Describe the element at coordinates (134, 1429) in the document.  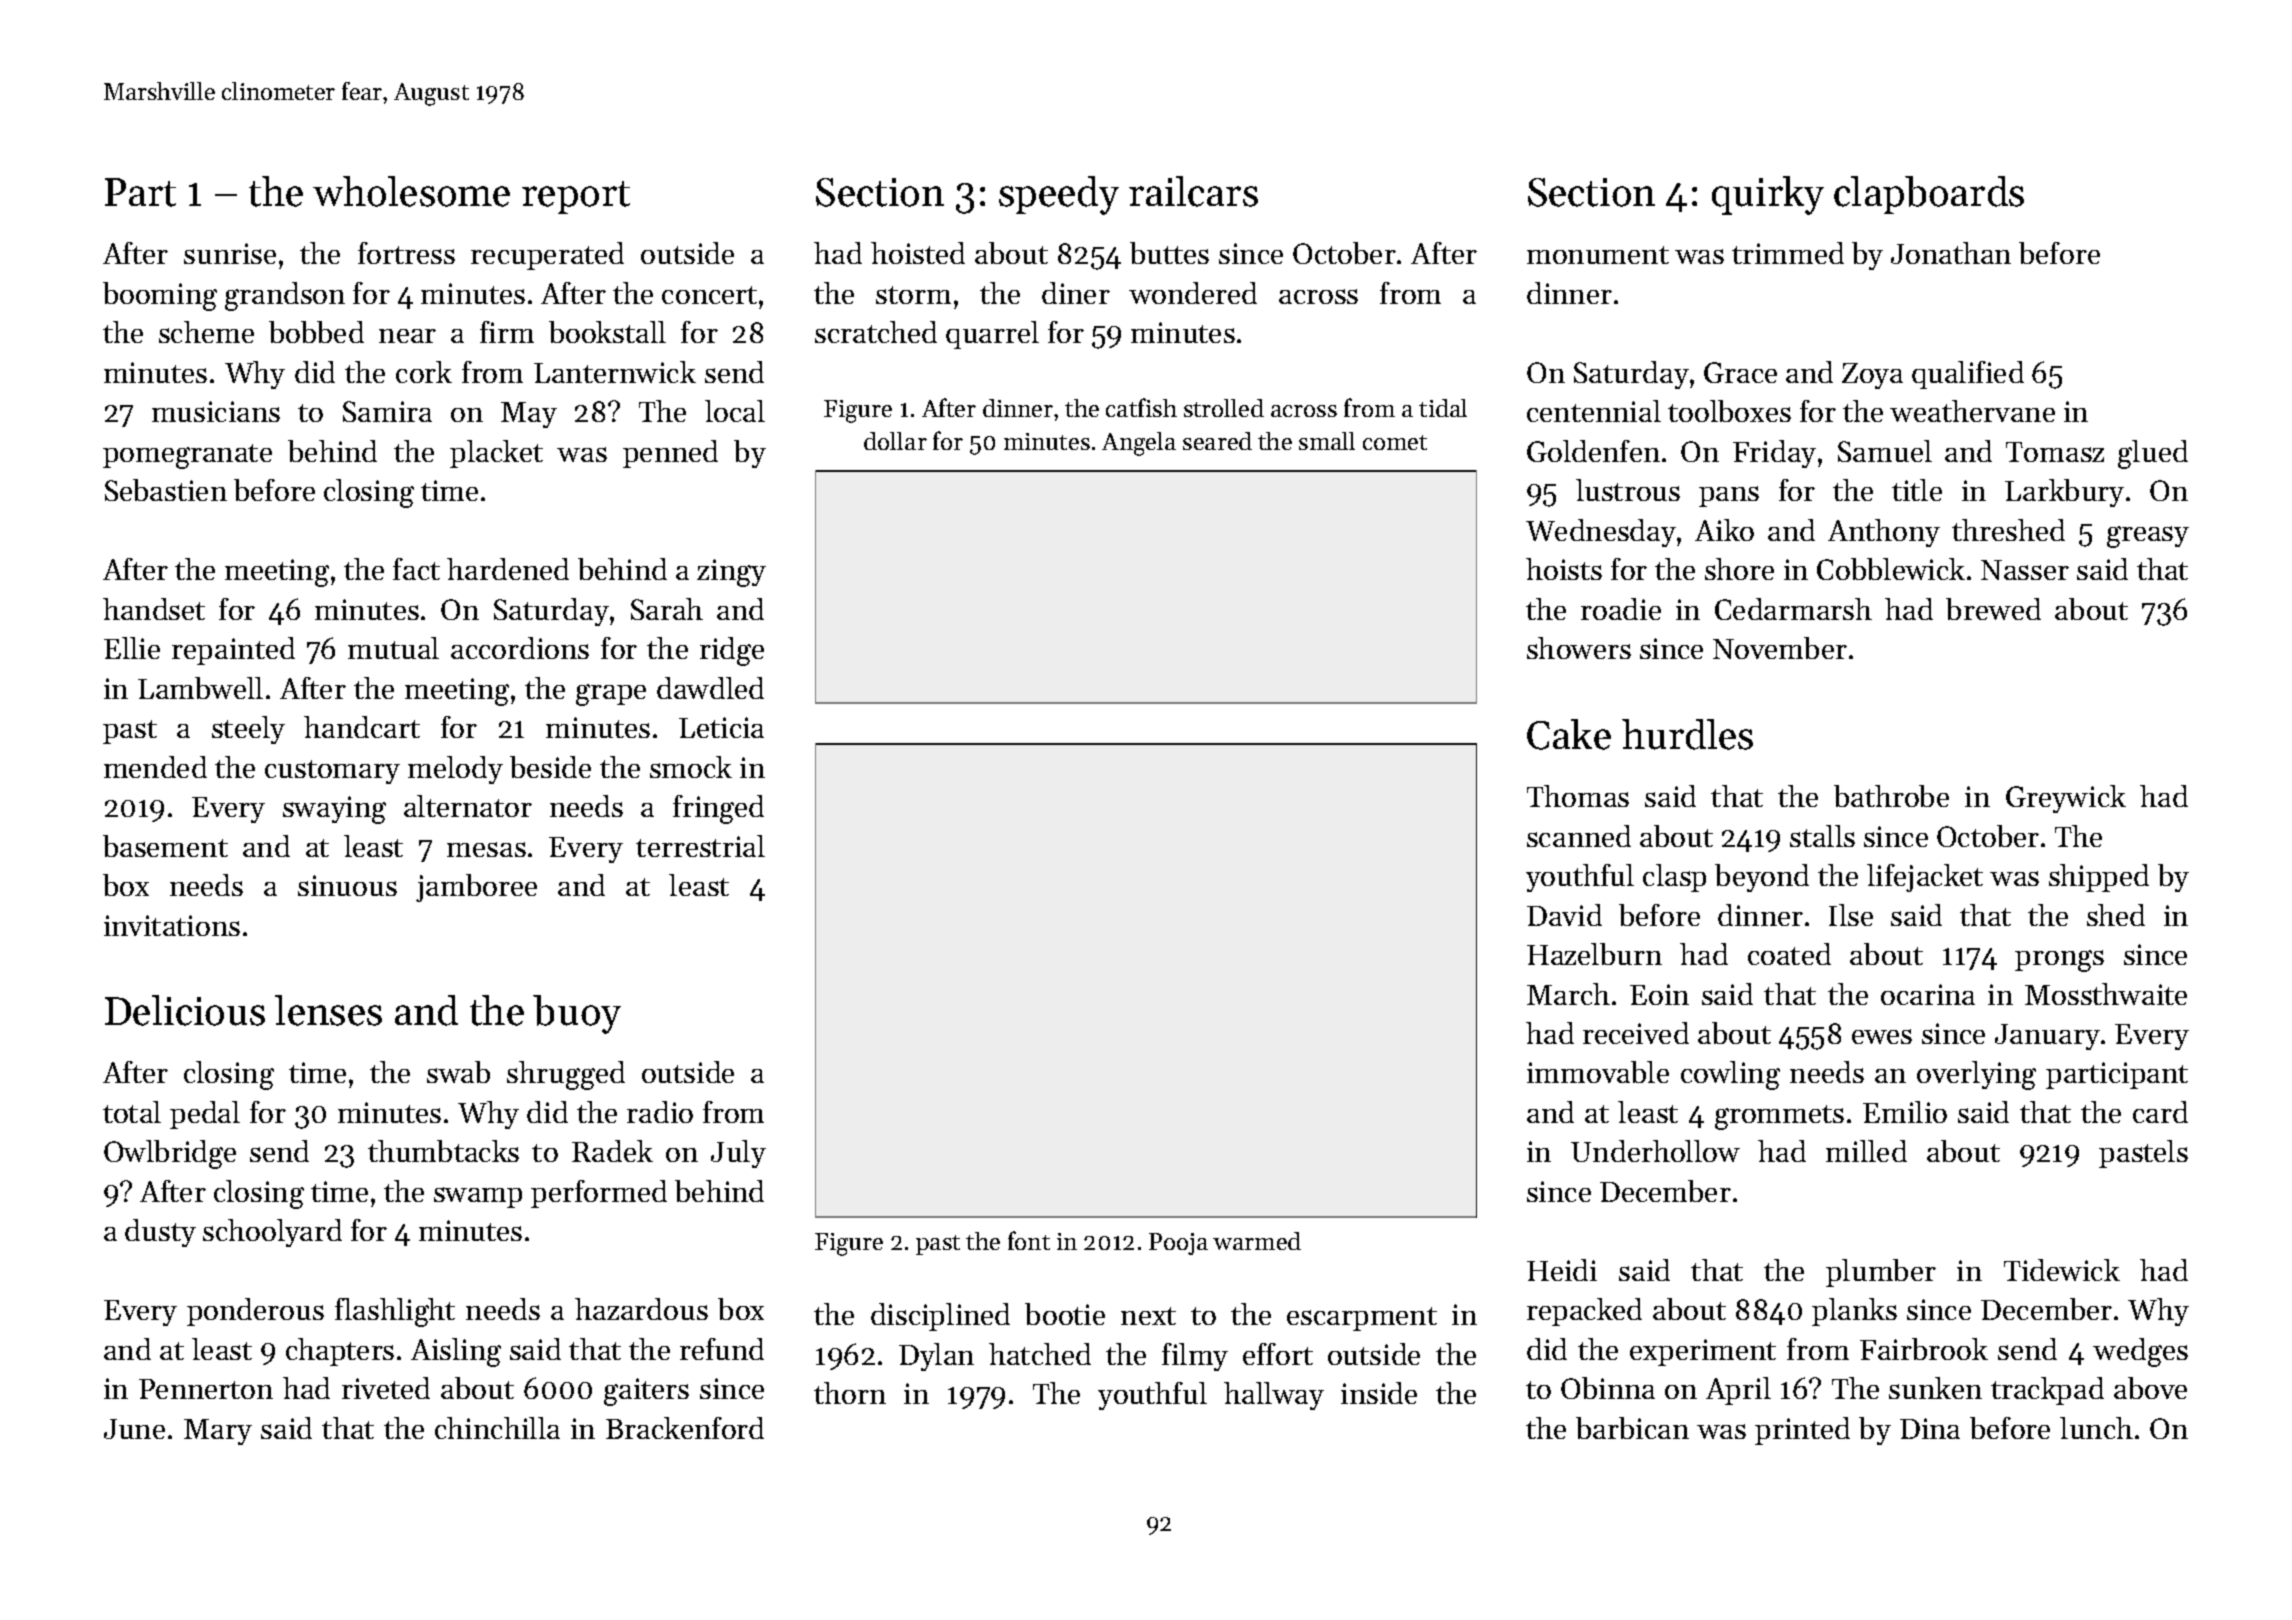
I see `June` at that location.
